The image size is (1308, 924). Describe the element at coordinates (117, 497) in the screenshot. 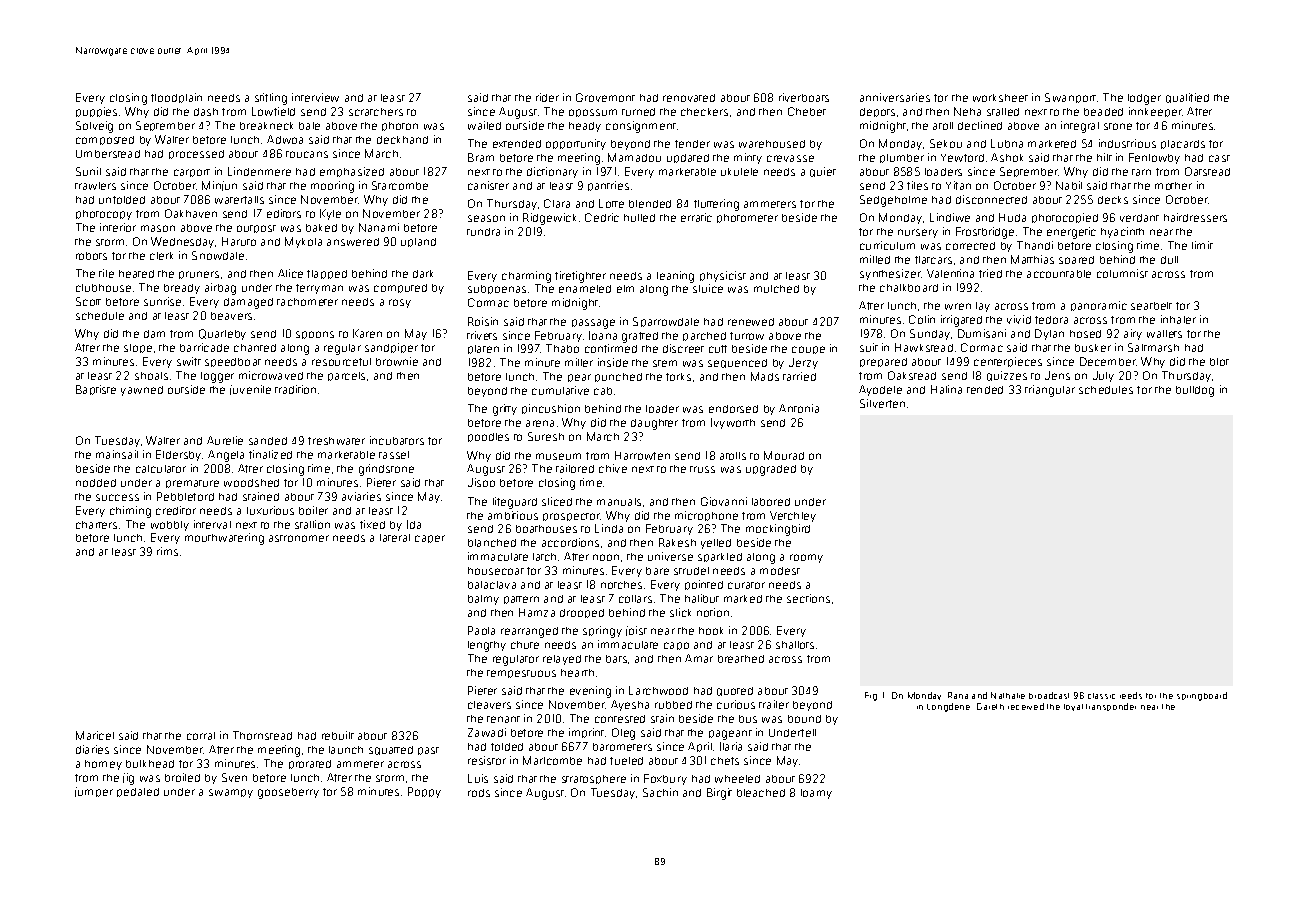

I see `success` at that location.
